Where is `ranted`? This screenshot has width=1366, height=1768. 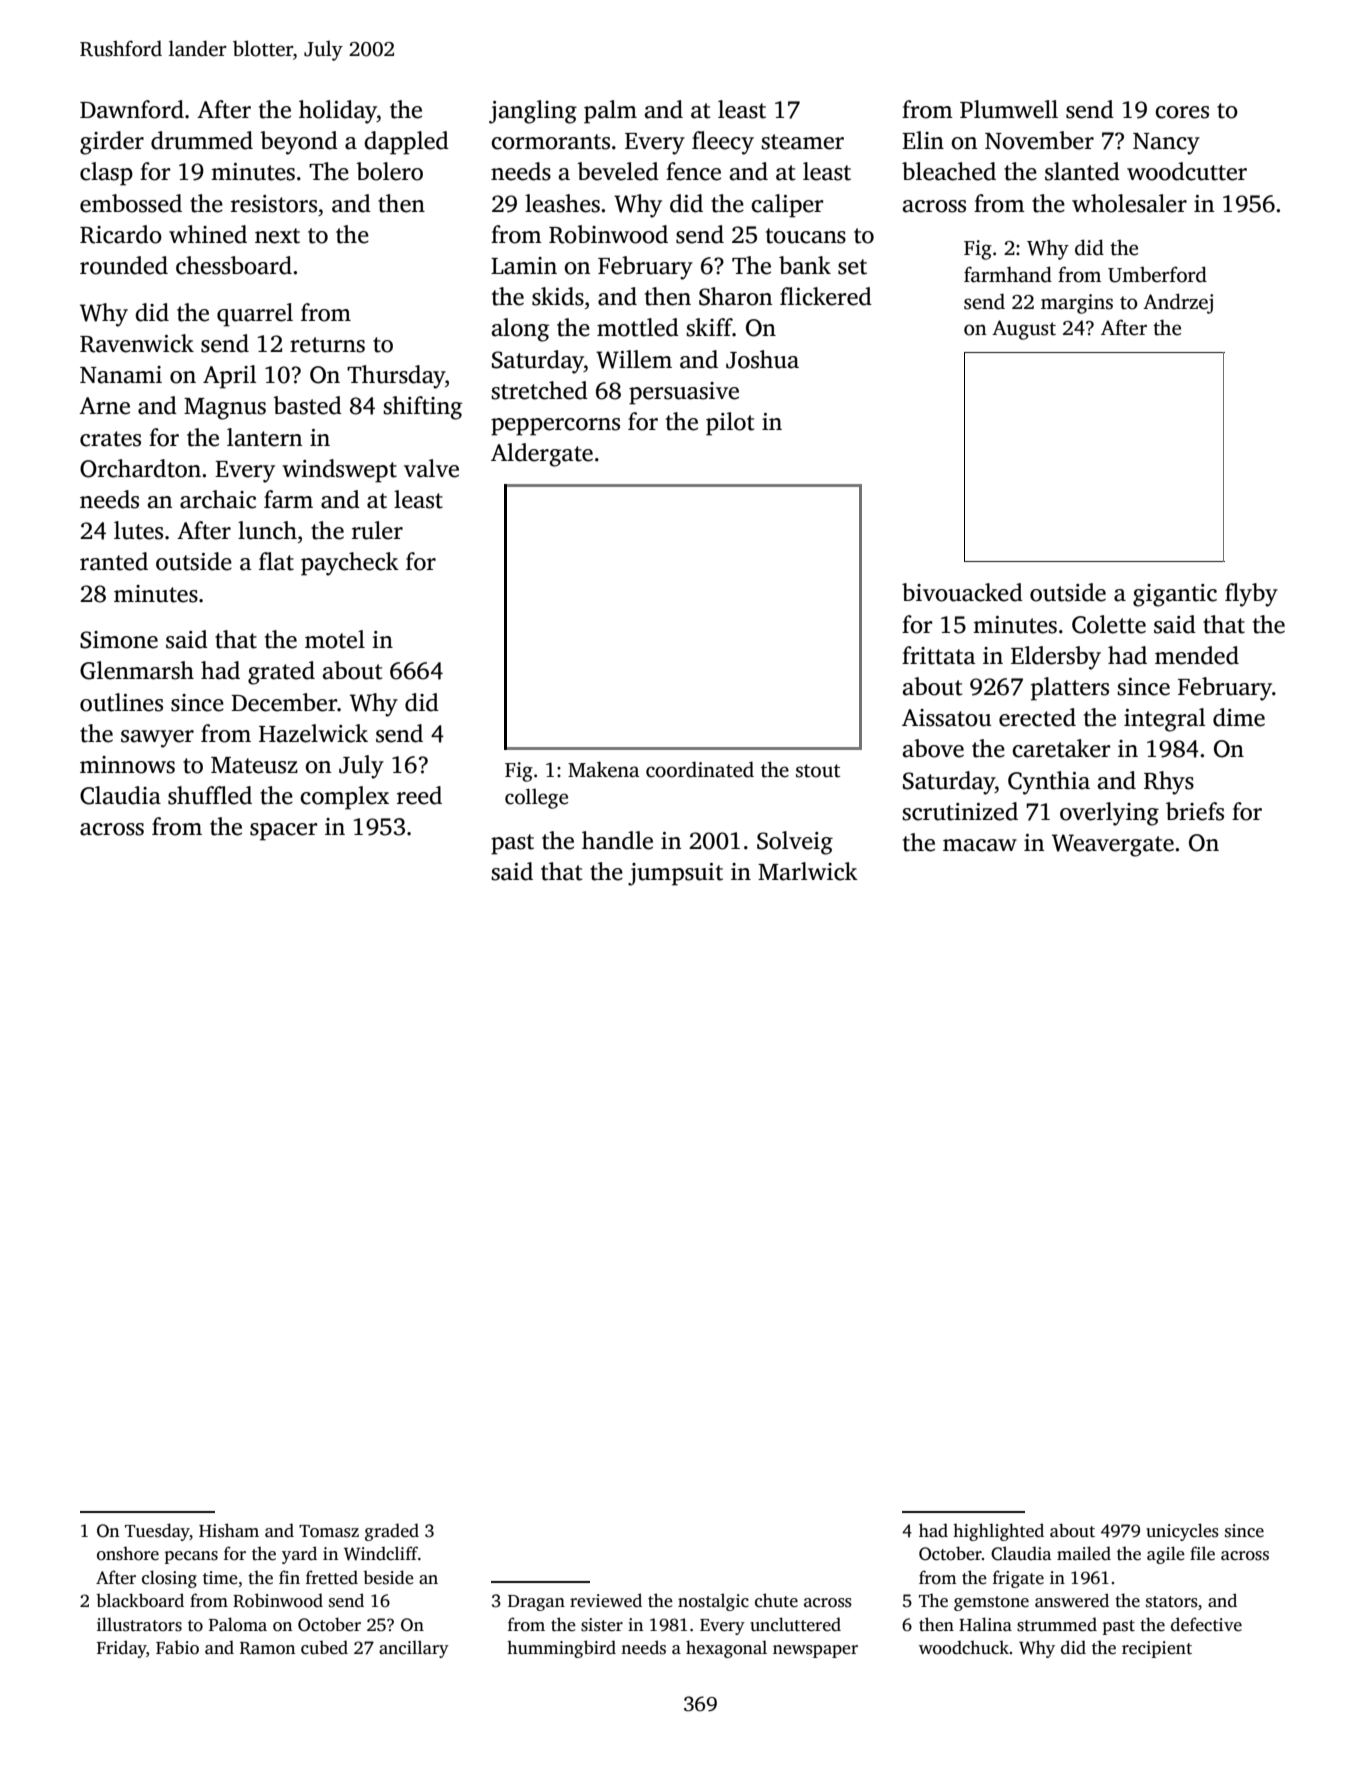 ranted is located at coordinates (114, 561).
